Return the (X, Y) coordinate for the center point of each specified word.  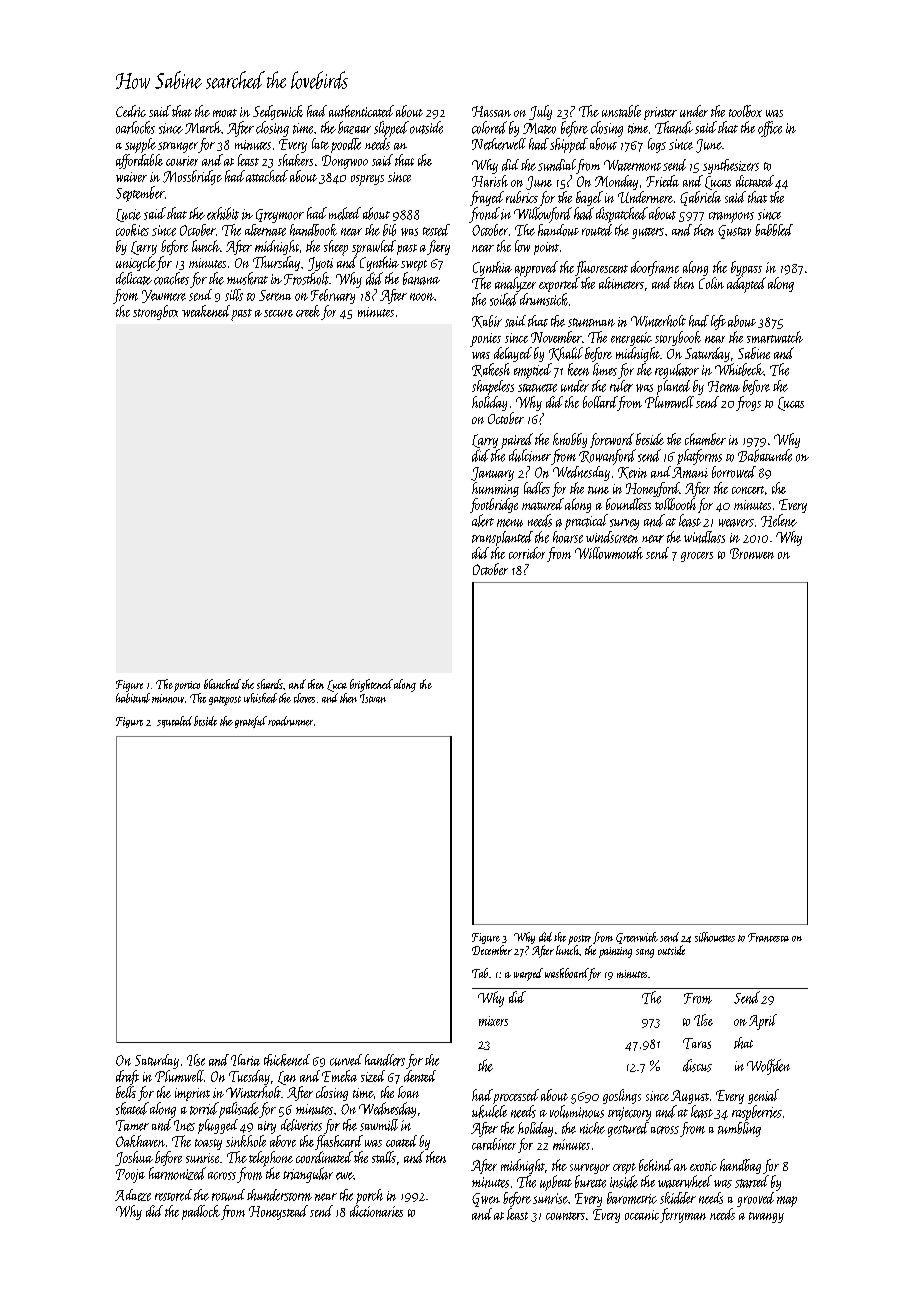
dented (420, 1076)
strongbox (155, 312)
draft (127, 1077)
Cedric (131, 111)
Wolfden (768, 1067)
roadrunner (290, 721)
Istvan (373, 698)
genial (763, 1096)
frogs (748, 403)
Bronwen (752, 553)
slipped (391, 129)
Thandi (674, 127)
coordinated (324, 1157)
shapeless (493, 387)
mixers (493, 1021)
